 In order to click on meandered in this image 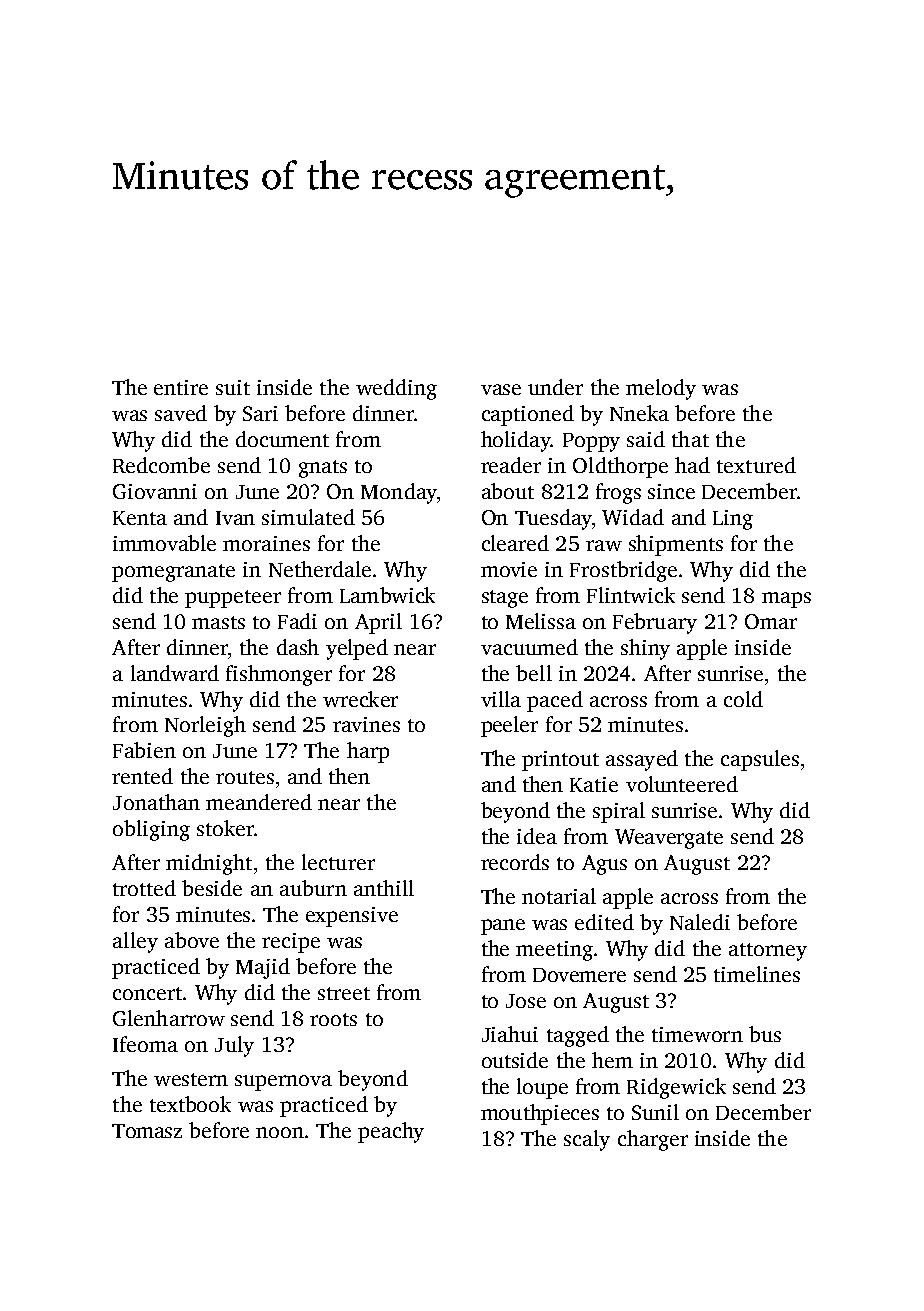, I will do `click(259, 802)`.
